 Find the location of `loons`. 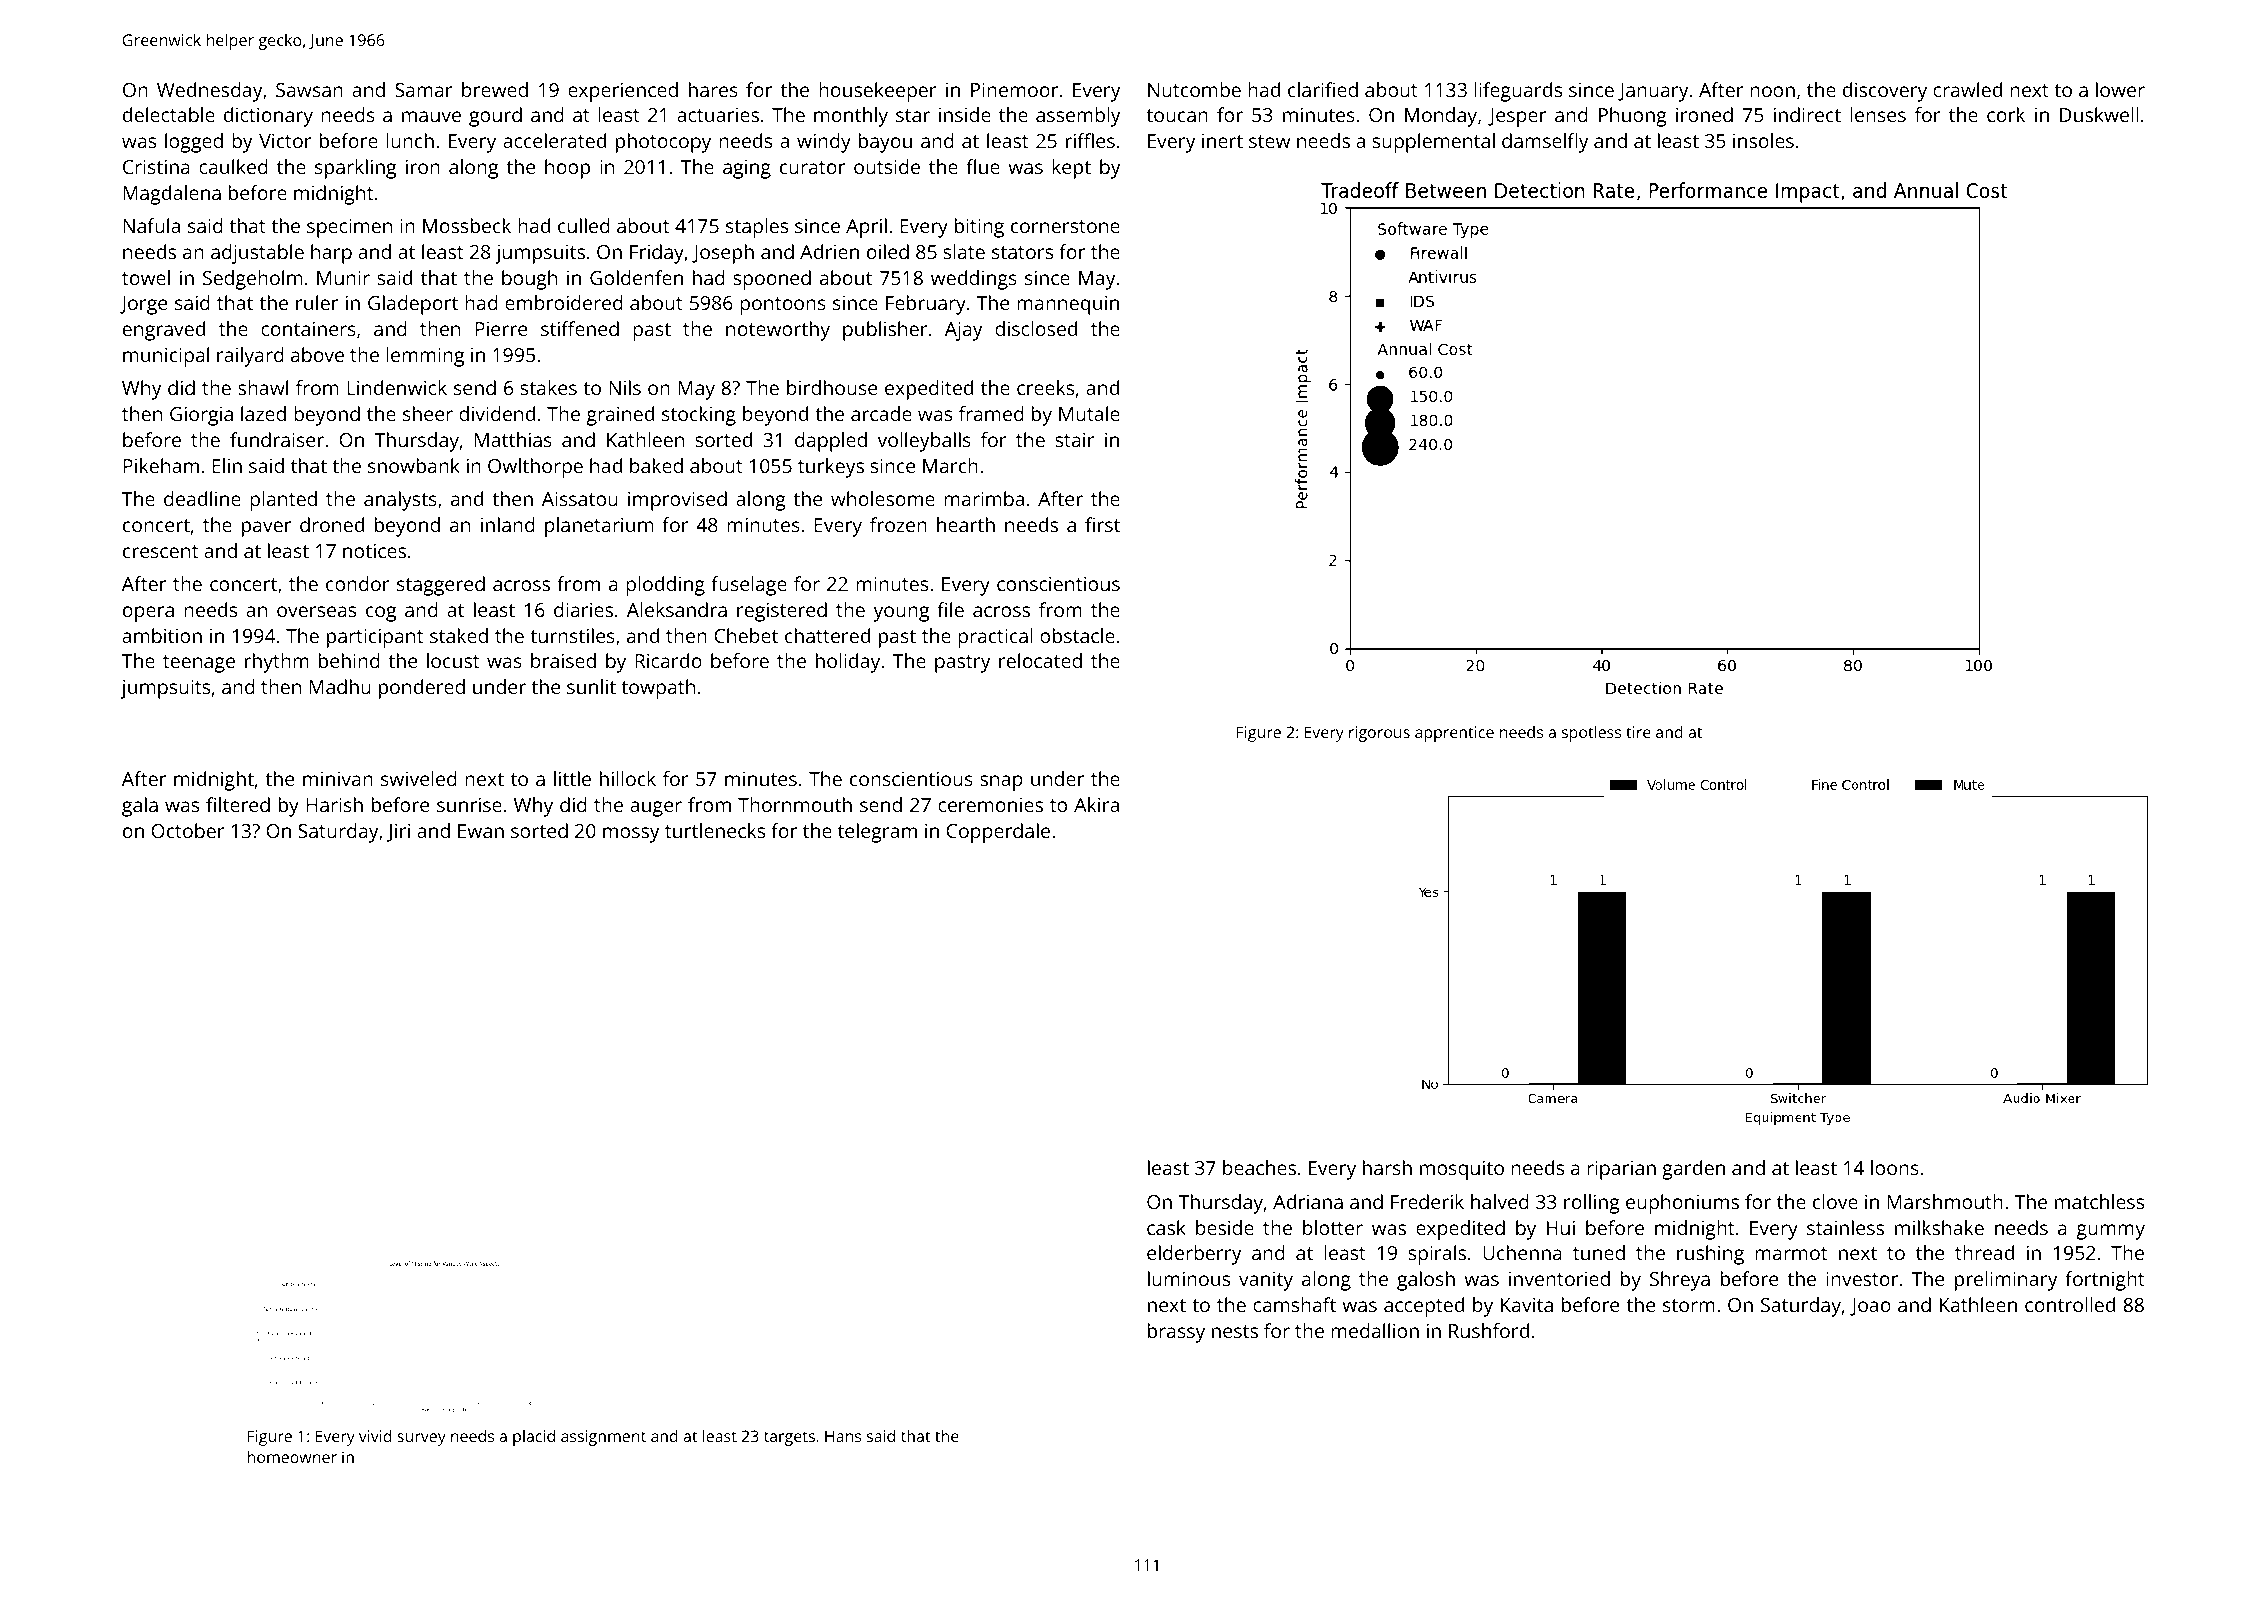

loons is located at coordinates (1895, 1167).
